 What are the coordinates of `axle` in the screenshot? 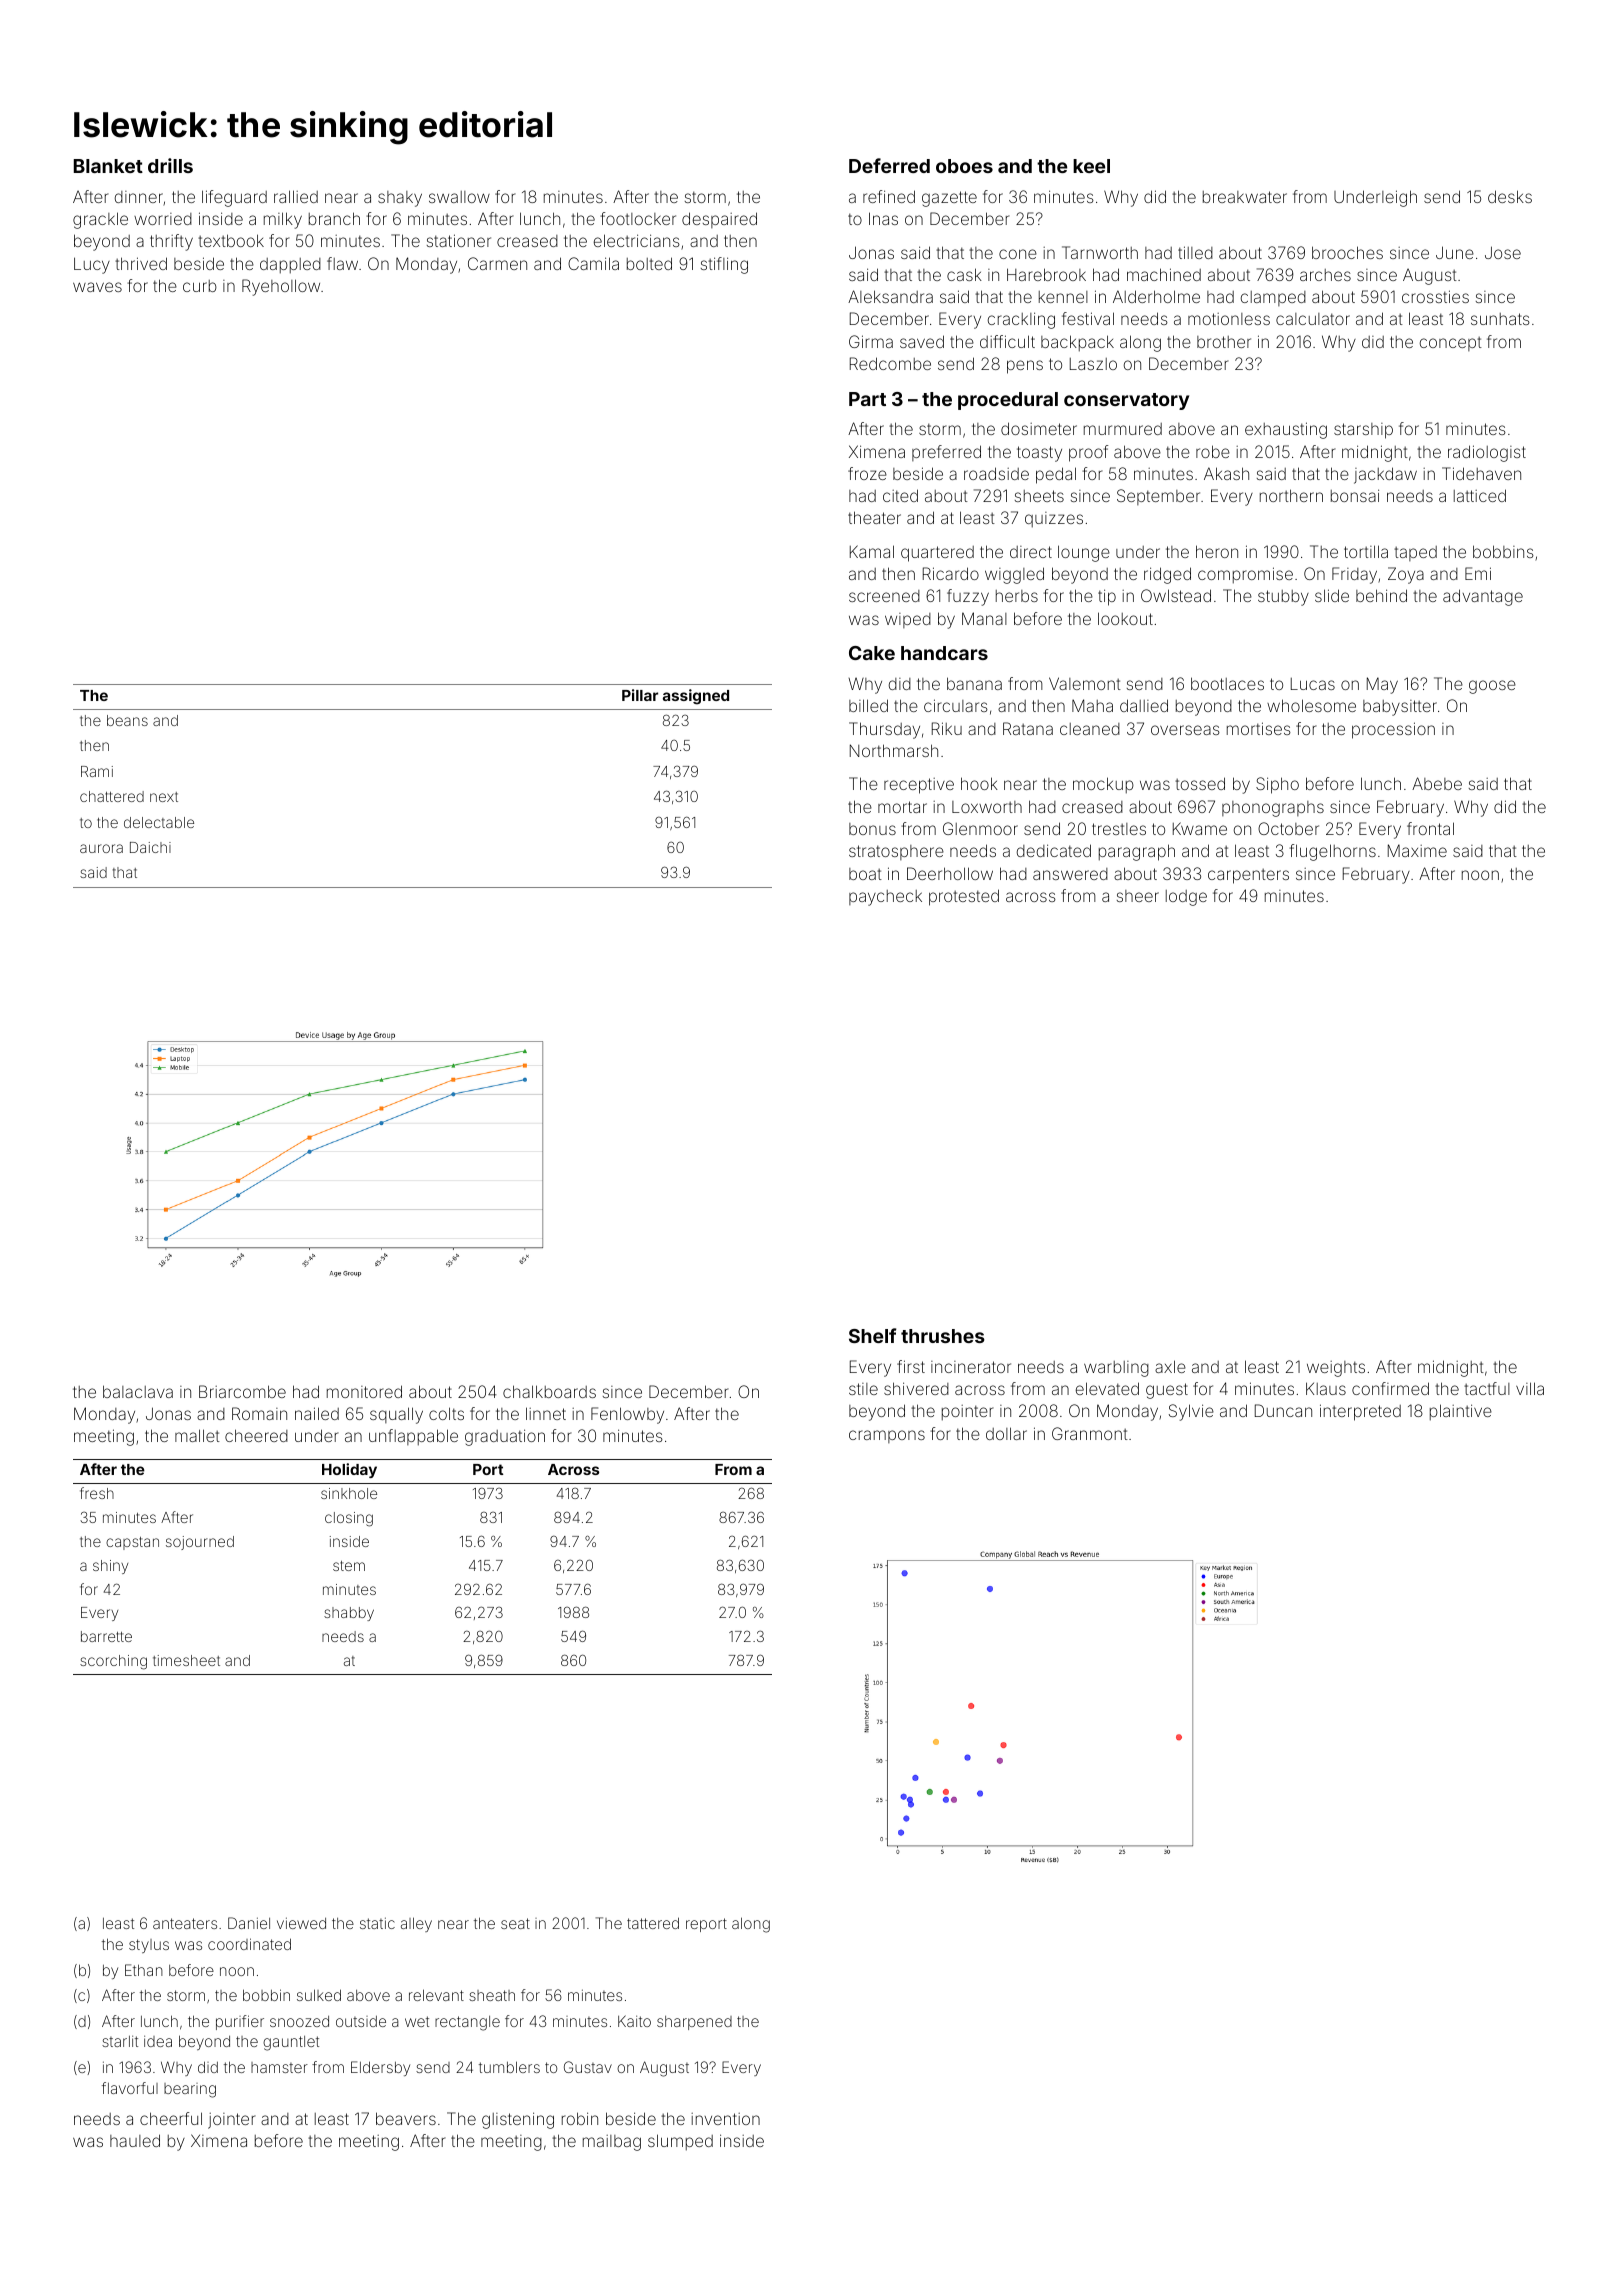 It's located at (1170, 1366).
